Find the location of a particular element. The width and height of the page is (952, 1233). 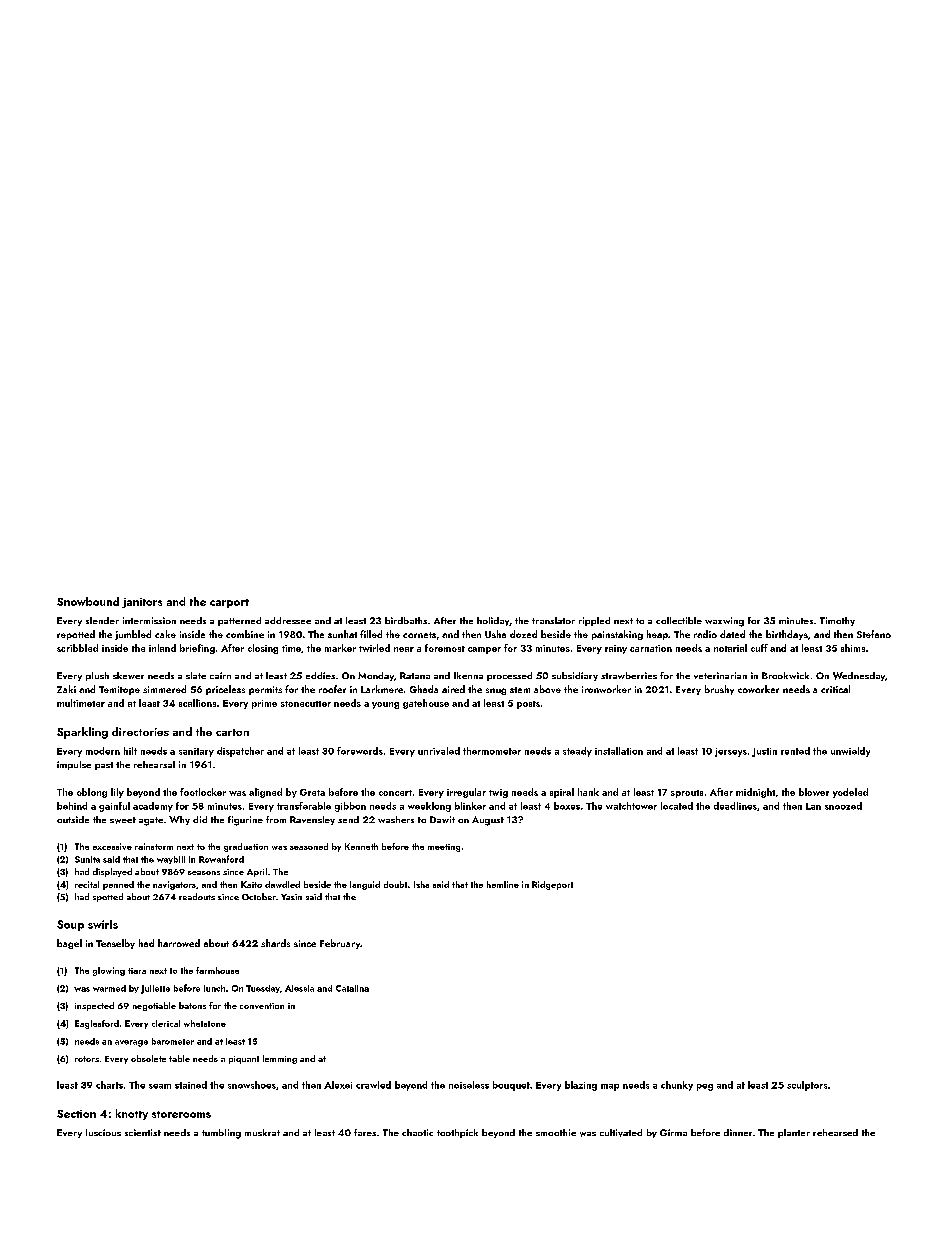

camper is located at coordinates (484, 650).
